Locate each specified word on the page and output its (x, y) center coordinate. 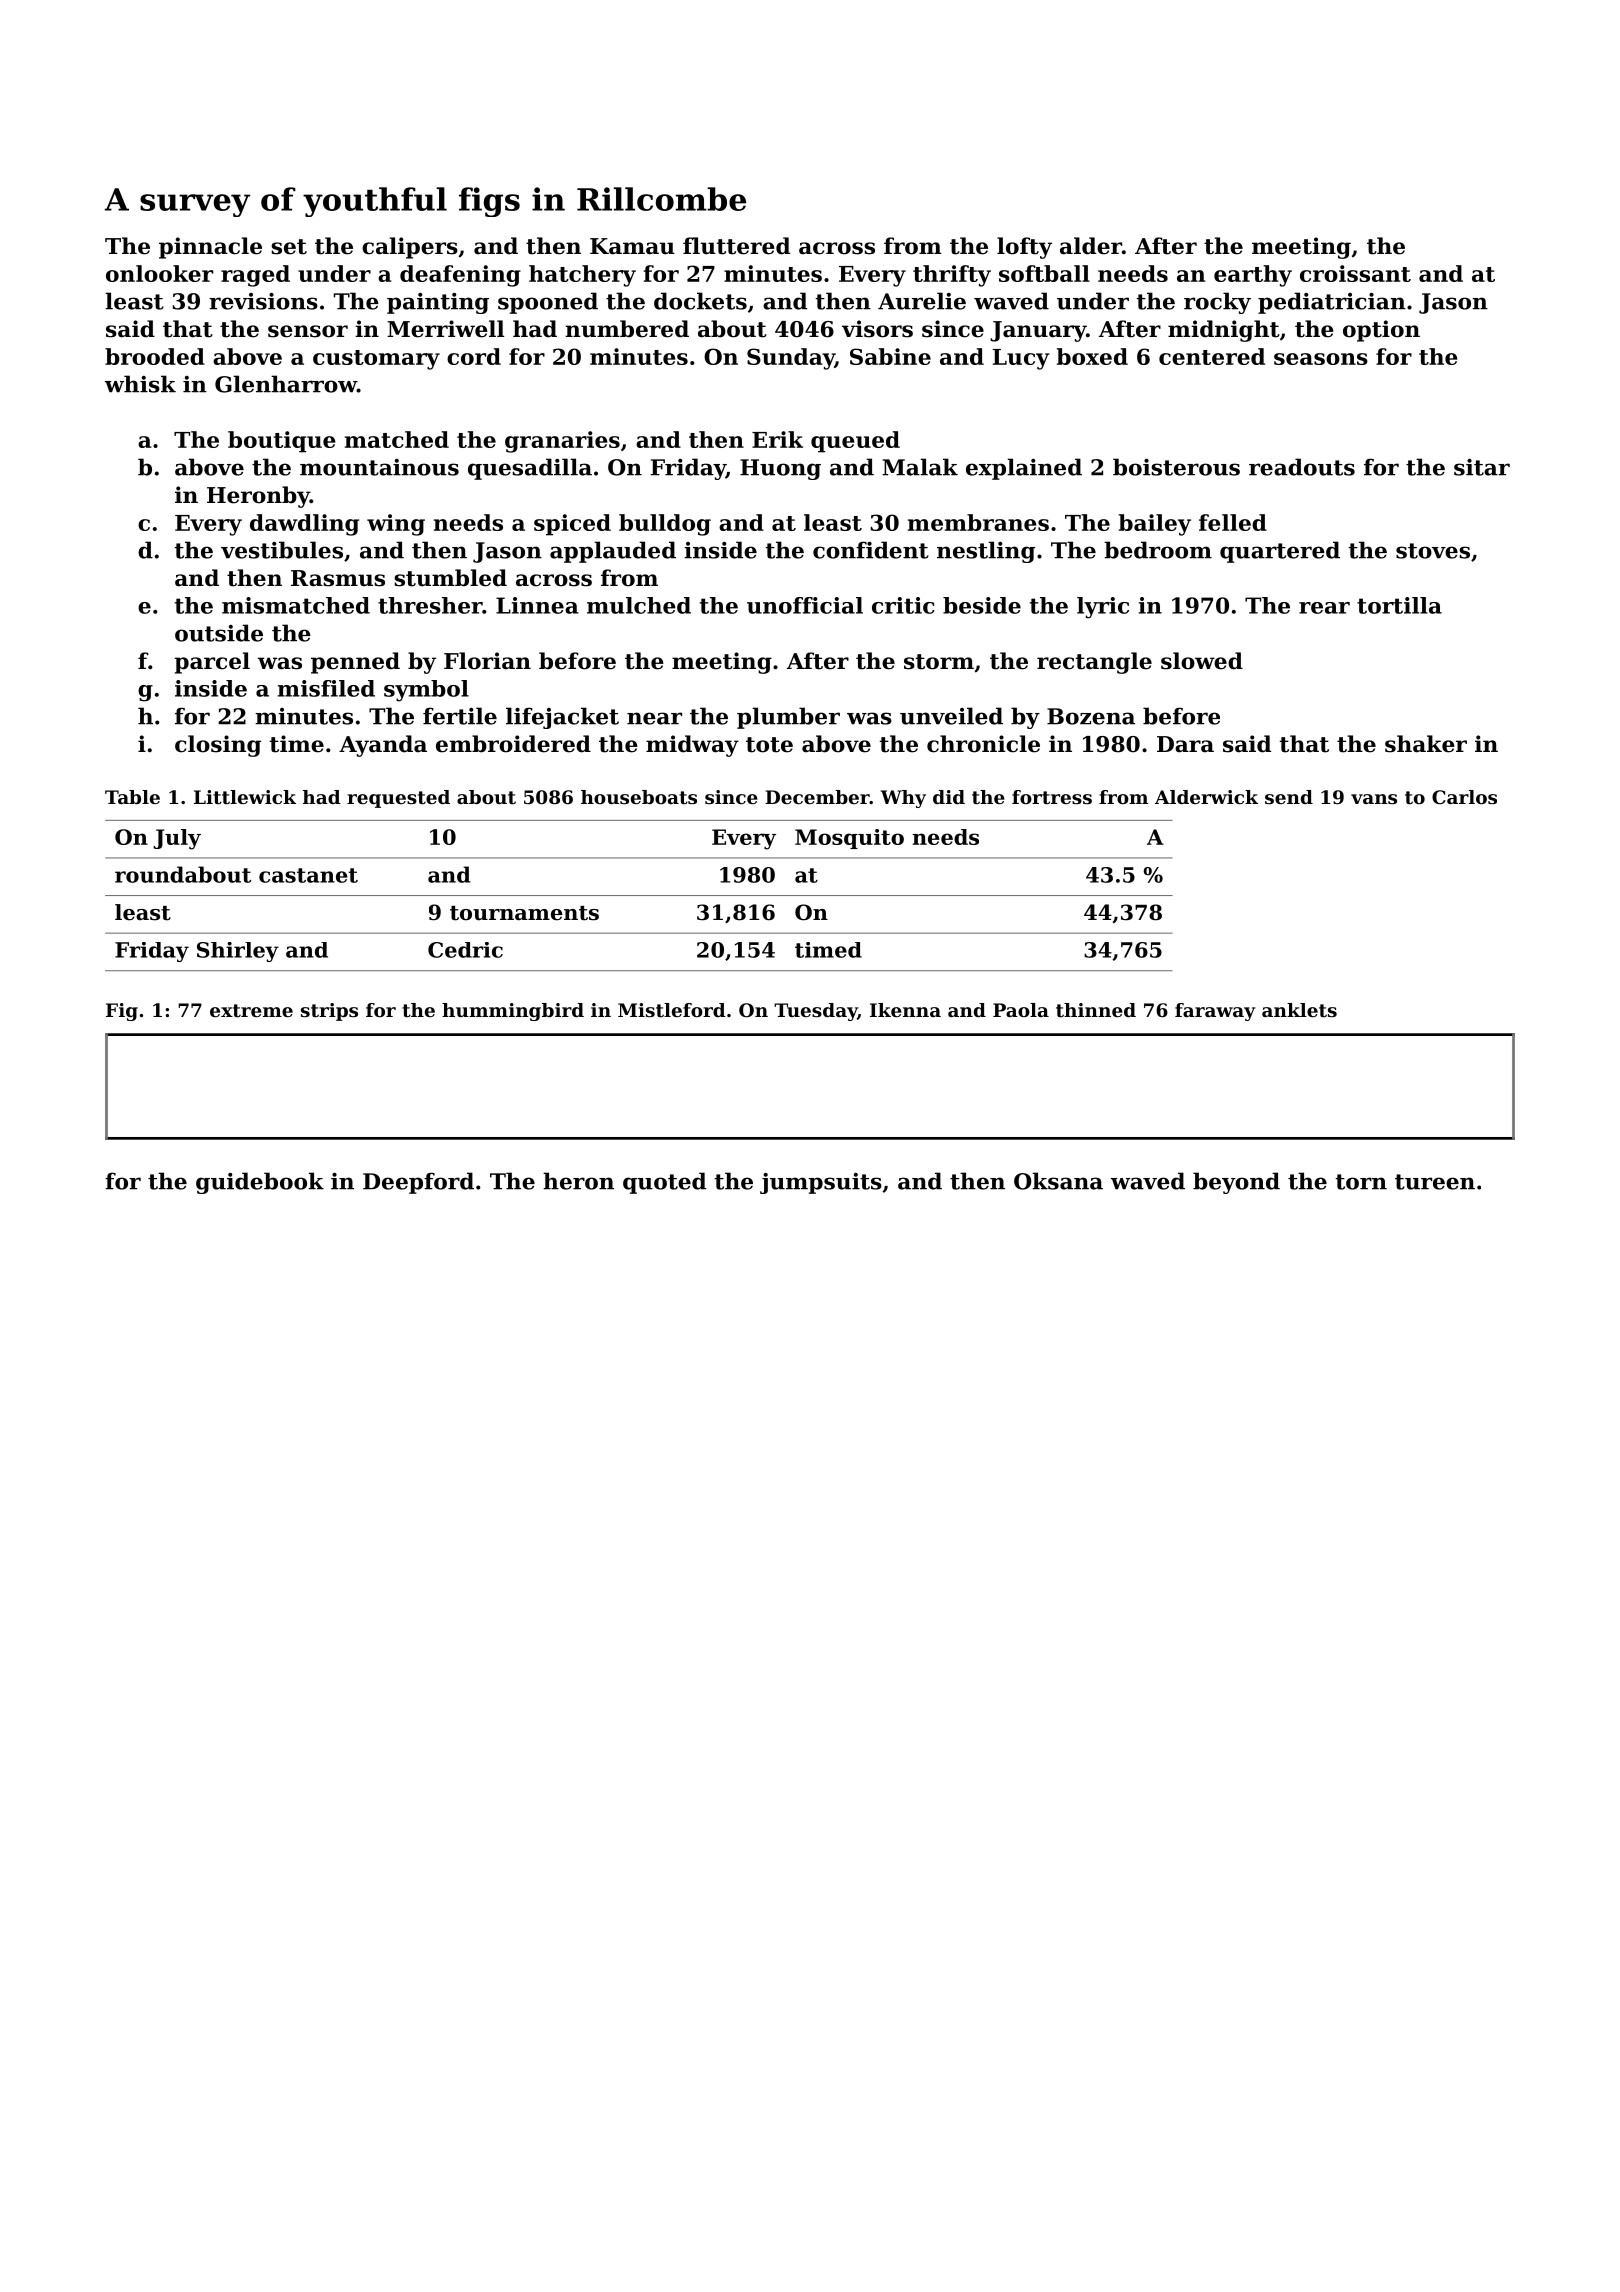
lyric (1103, 608)
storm (939, 662)
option (1381, 331)
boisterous (1176, 467)
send (1289, 797)
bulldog (665, 525)
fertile (460, 716)
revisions (263, 301)
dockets (700, 301)
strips (329, 1012)
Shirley (238, 952)
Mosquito (849, 839)
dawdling (304, 525)
